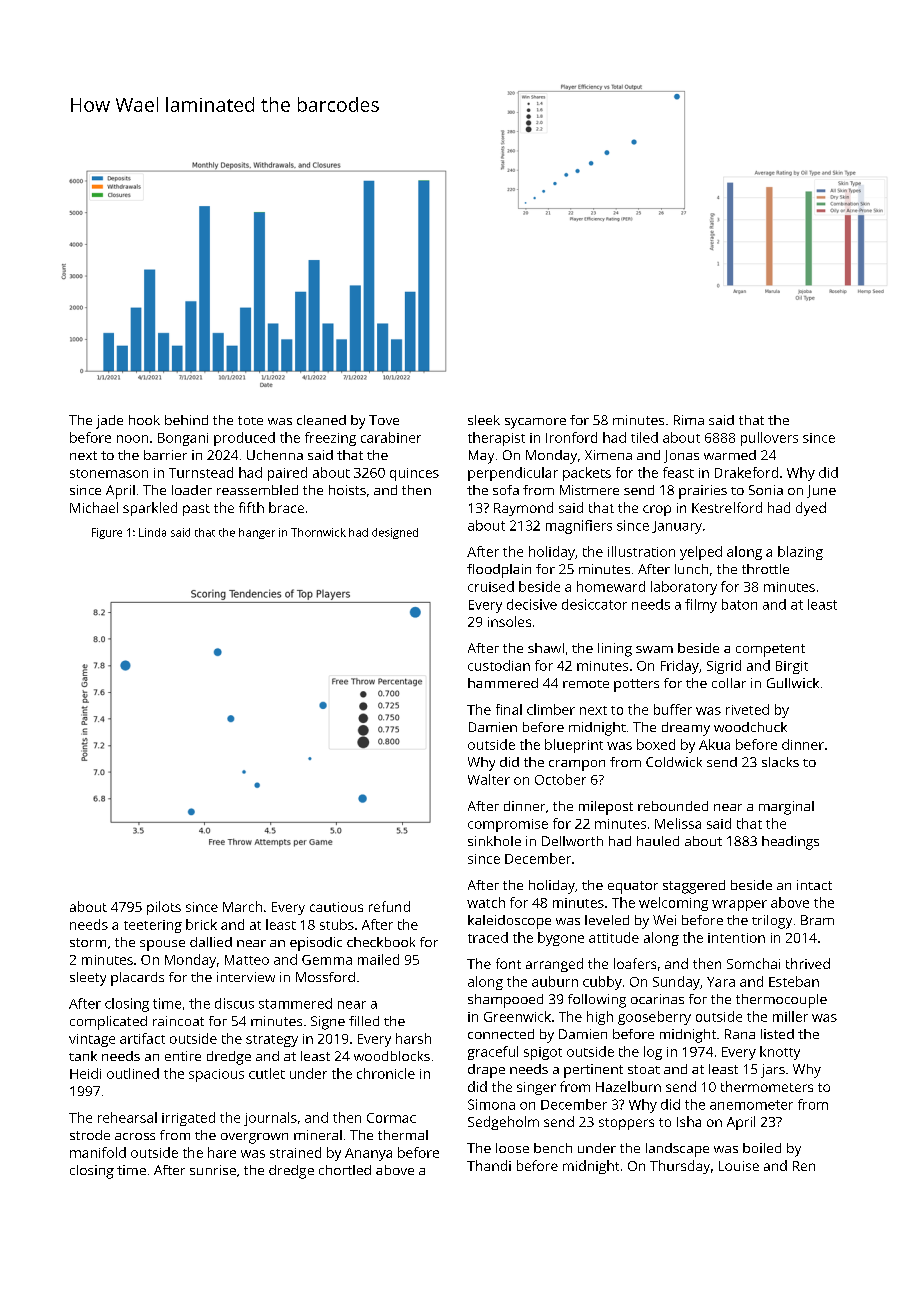 This screenshot has width=908, height=1316. Describe the element at coordinates (250, 420) in the screenshot. I see `tote` at that location.
